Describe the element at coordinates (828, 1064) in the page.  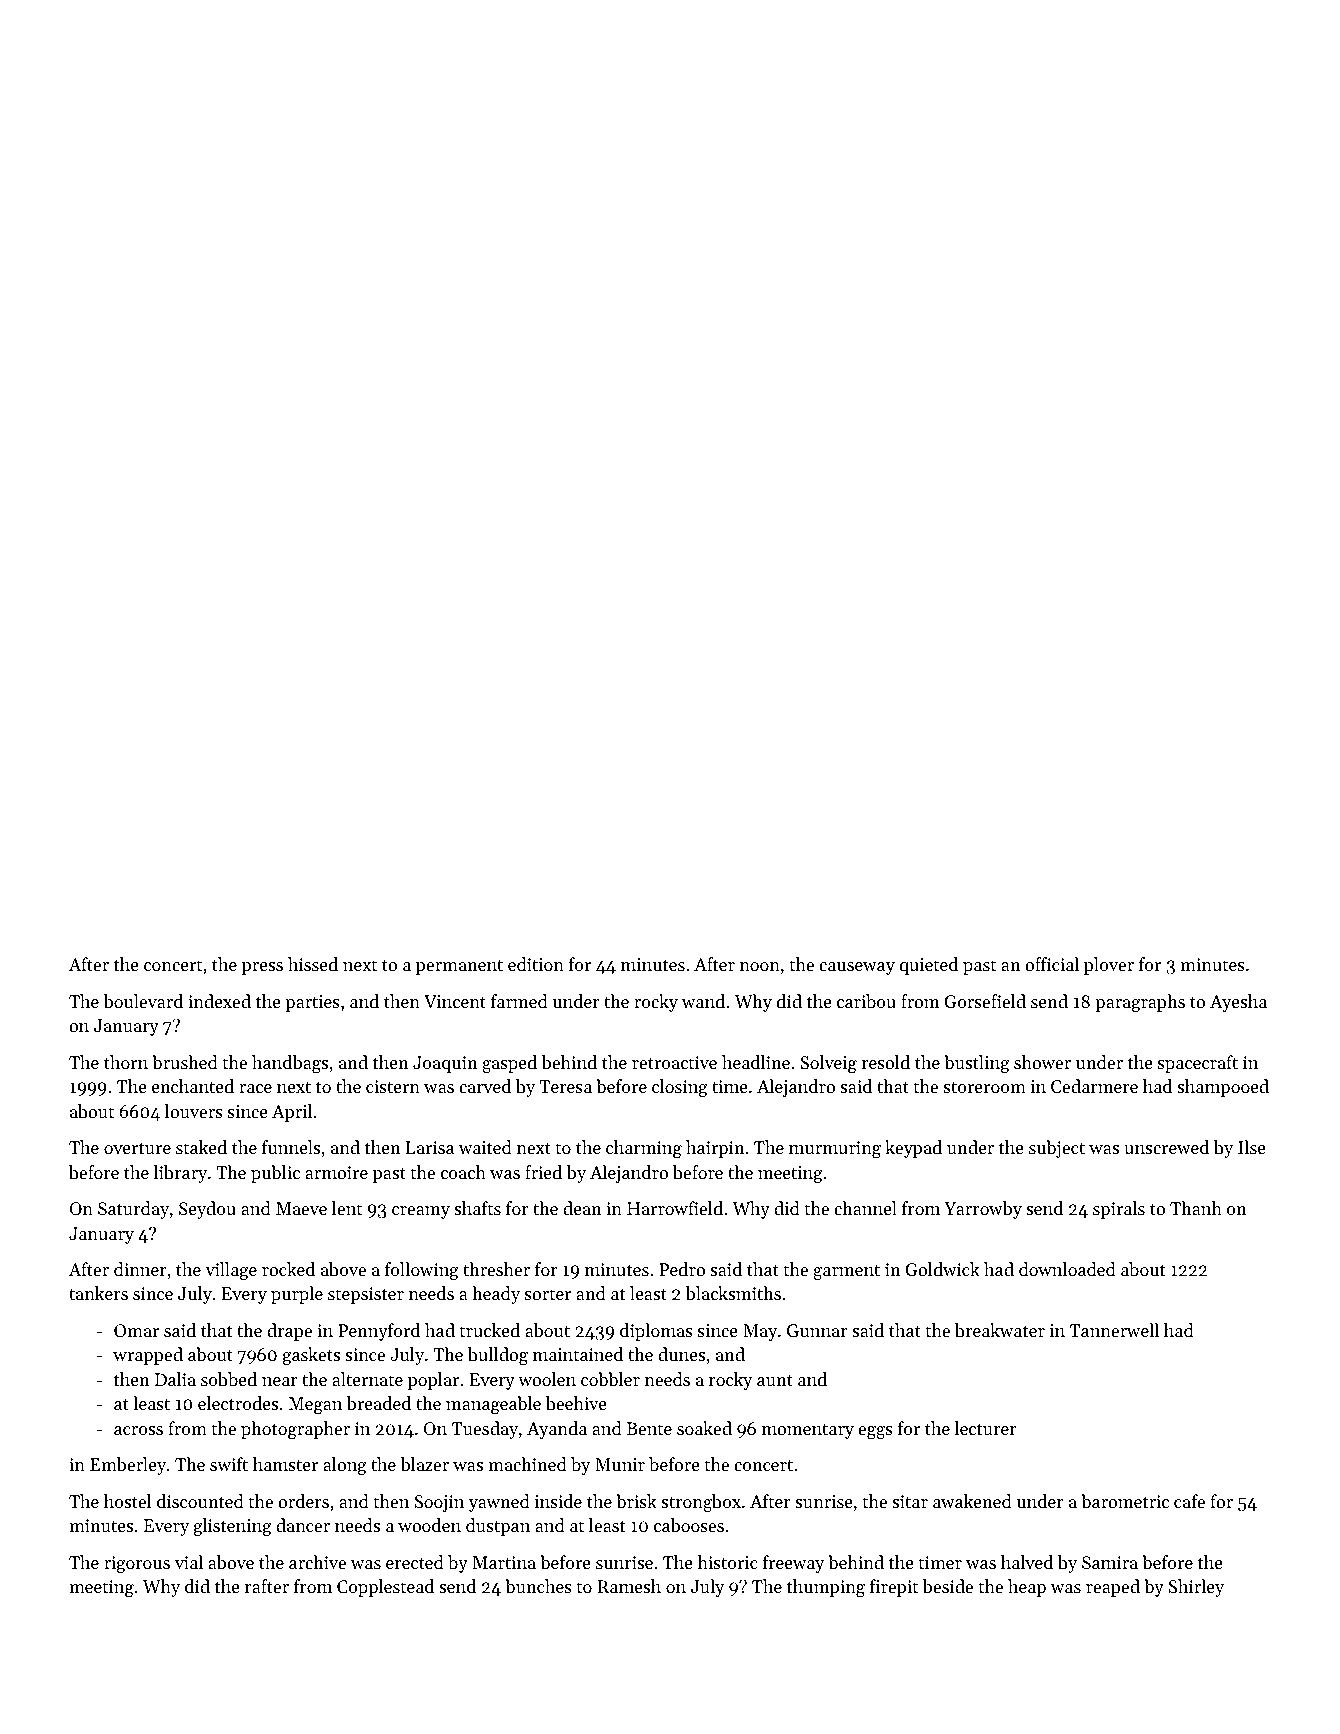
I see `Solveig` at that location.
